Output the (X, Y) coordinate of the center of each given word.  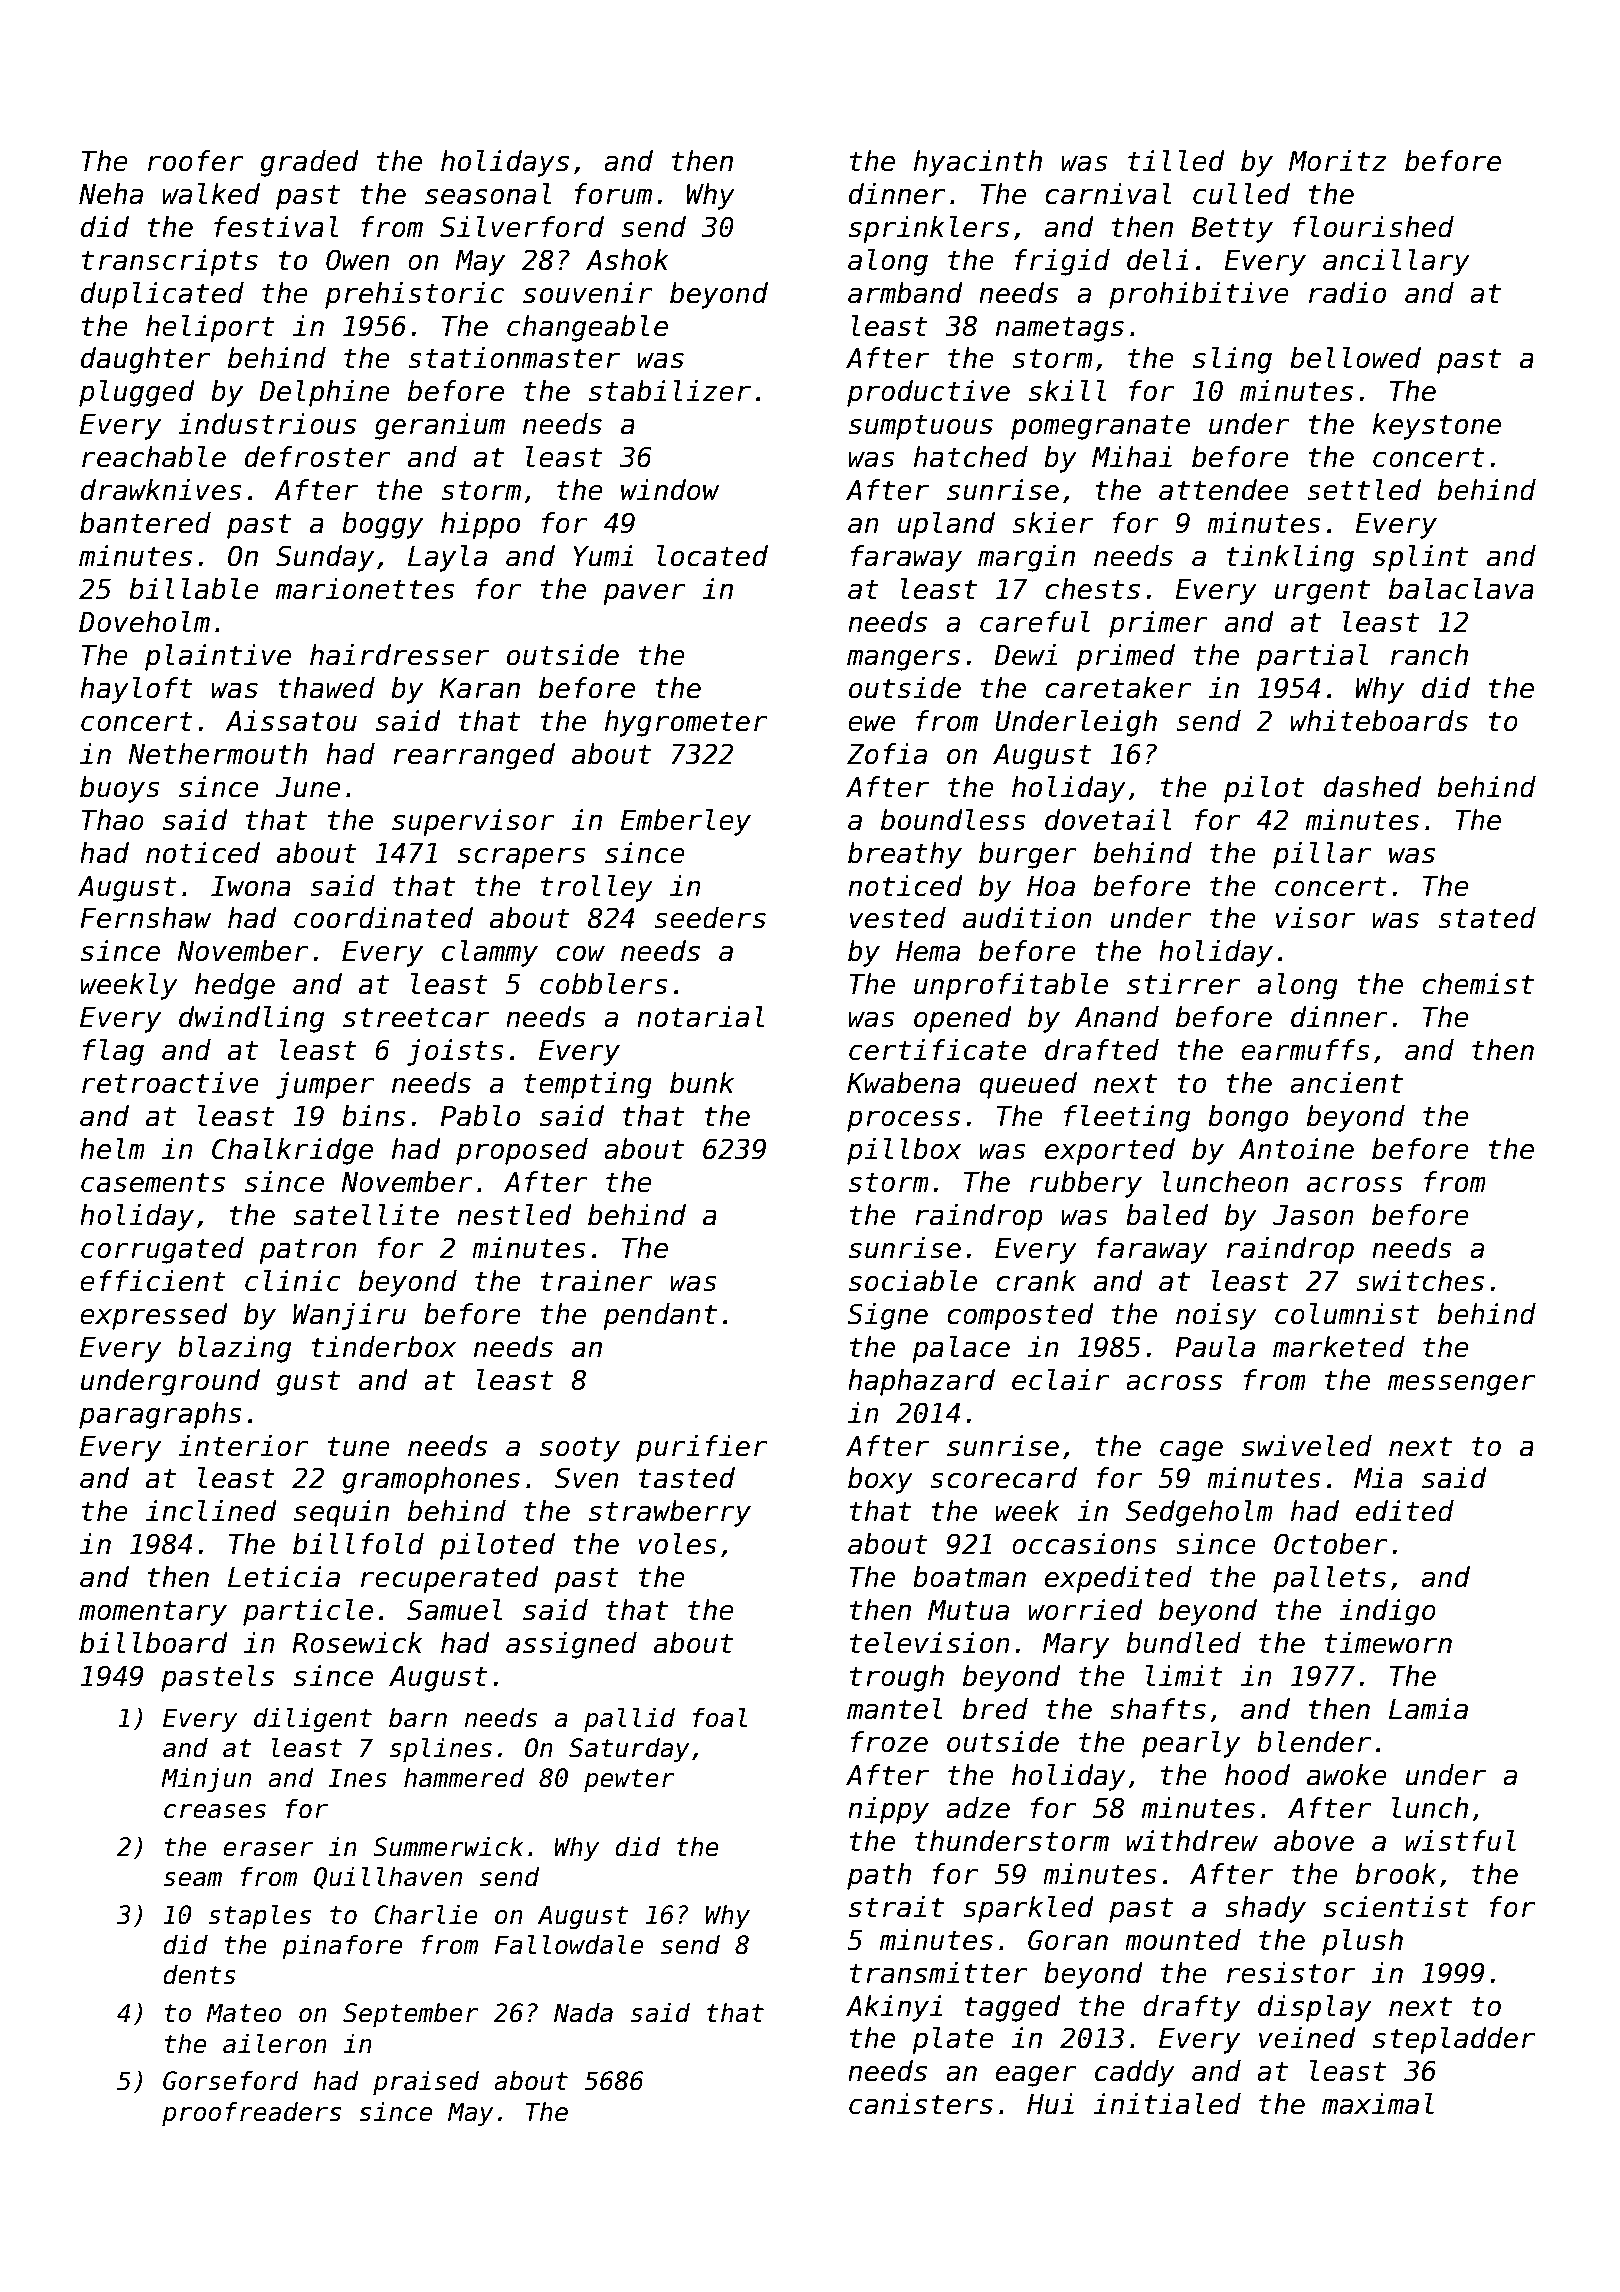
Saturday (629, 1750)
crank (1036, 1281)
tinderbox (383, 1347)
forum (613, 194)
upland (946, 525)
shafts (1158, 1709)
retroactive (170, 1083)
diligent (313, 1720)
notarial (701, 1017)
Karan (480, 688)
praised (426, 2083)
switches (1420, 1281)
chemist (1478, 984)
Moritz (1338, 161)
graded (309, 163)
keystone (1436, 426)
